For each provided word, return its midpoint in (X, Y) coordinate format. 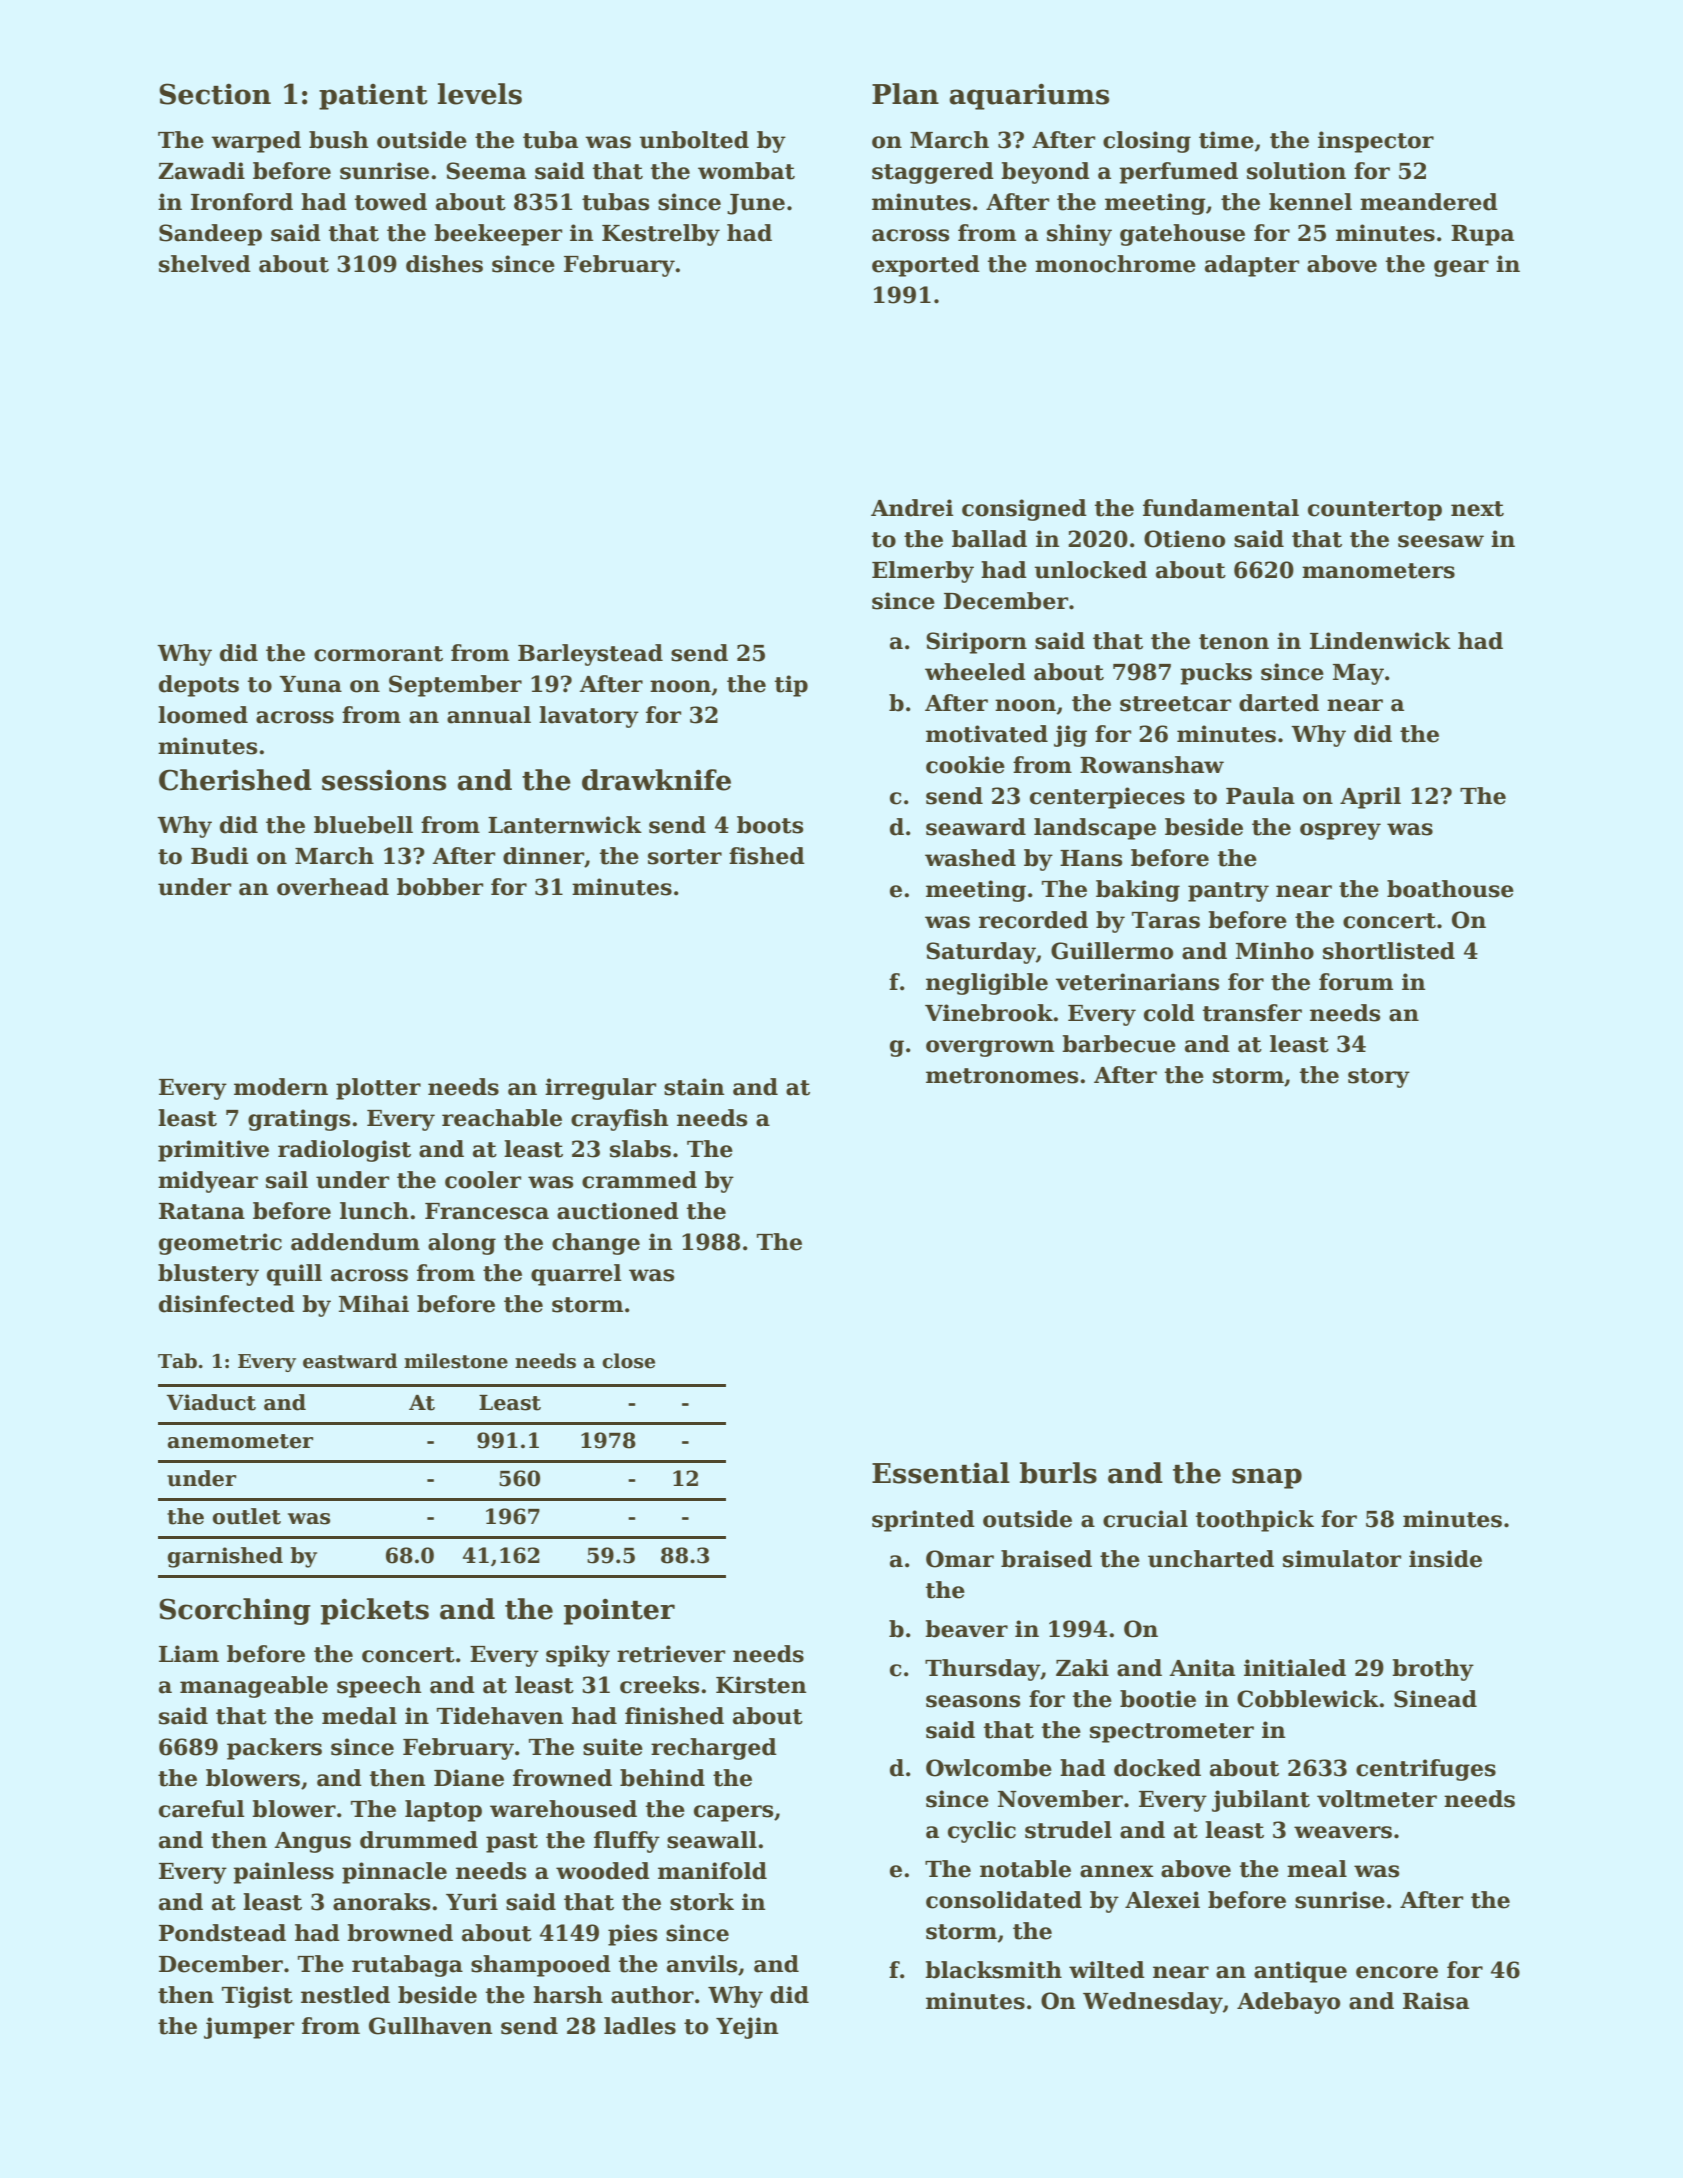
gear (1461, 268)
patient (373, 97)
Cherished (235, 780)
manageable (254, 1687)
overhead (333, 887)
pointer (619, 1611)
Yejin (747, 2028)
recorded (1033, 920)
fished (767, 856)
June (756, 204)
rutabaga (407, 1966)
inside (1445, 1559)
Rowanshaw (1152, 765)
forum (1356, 982)
